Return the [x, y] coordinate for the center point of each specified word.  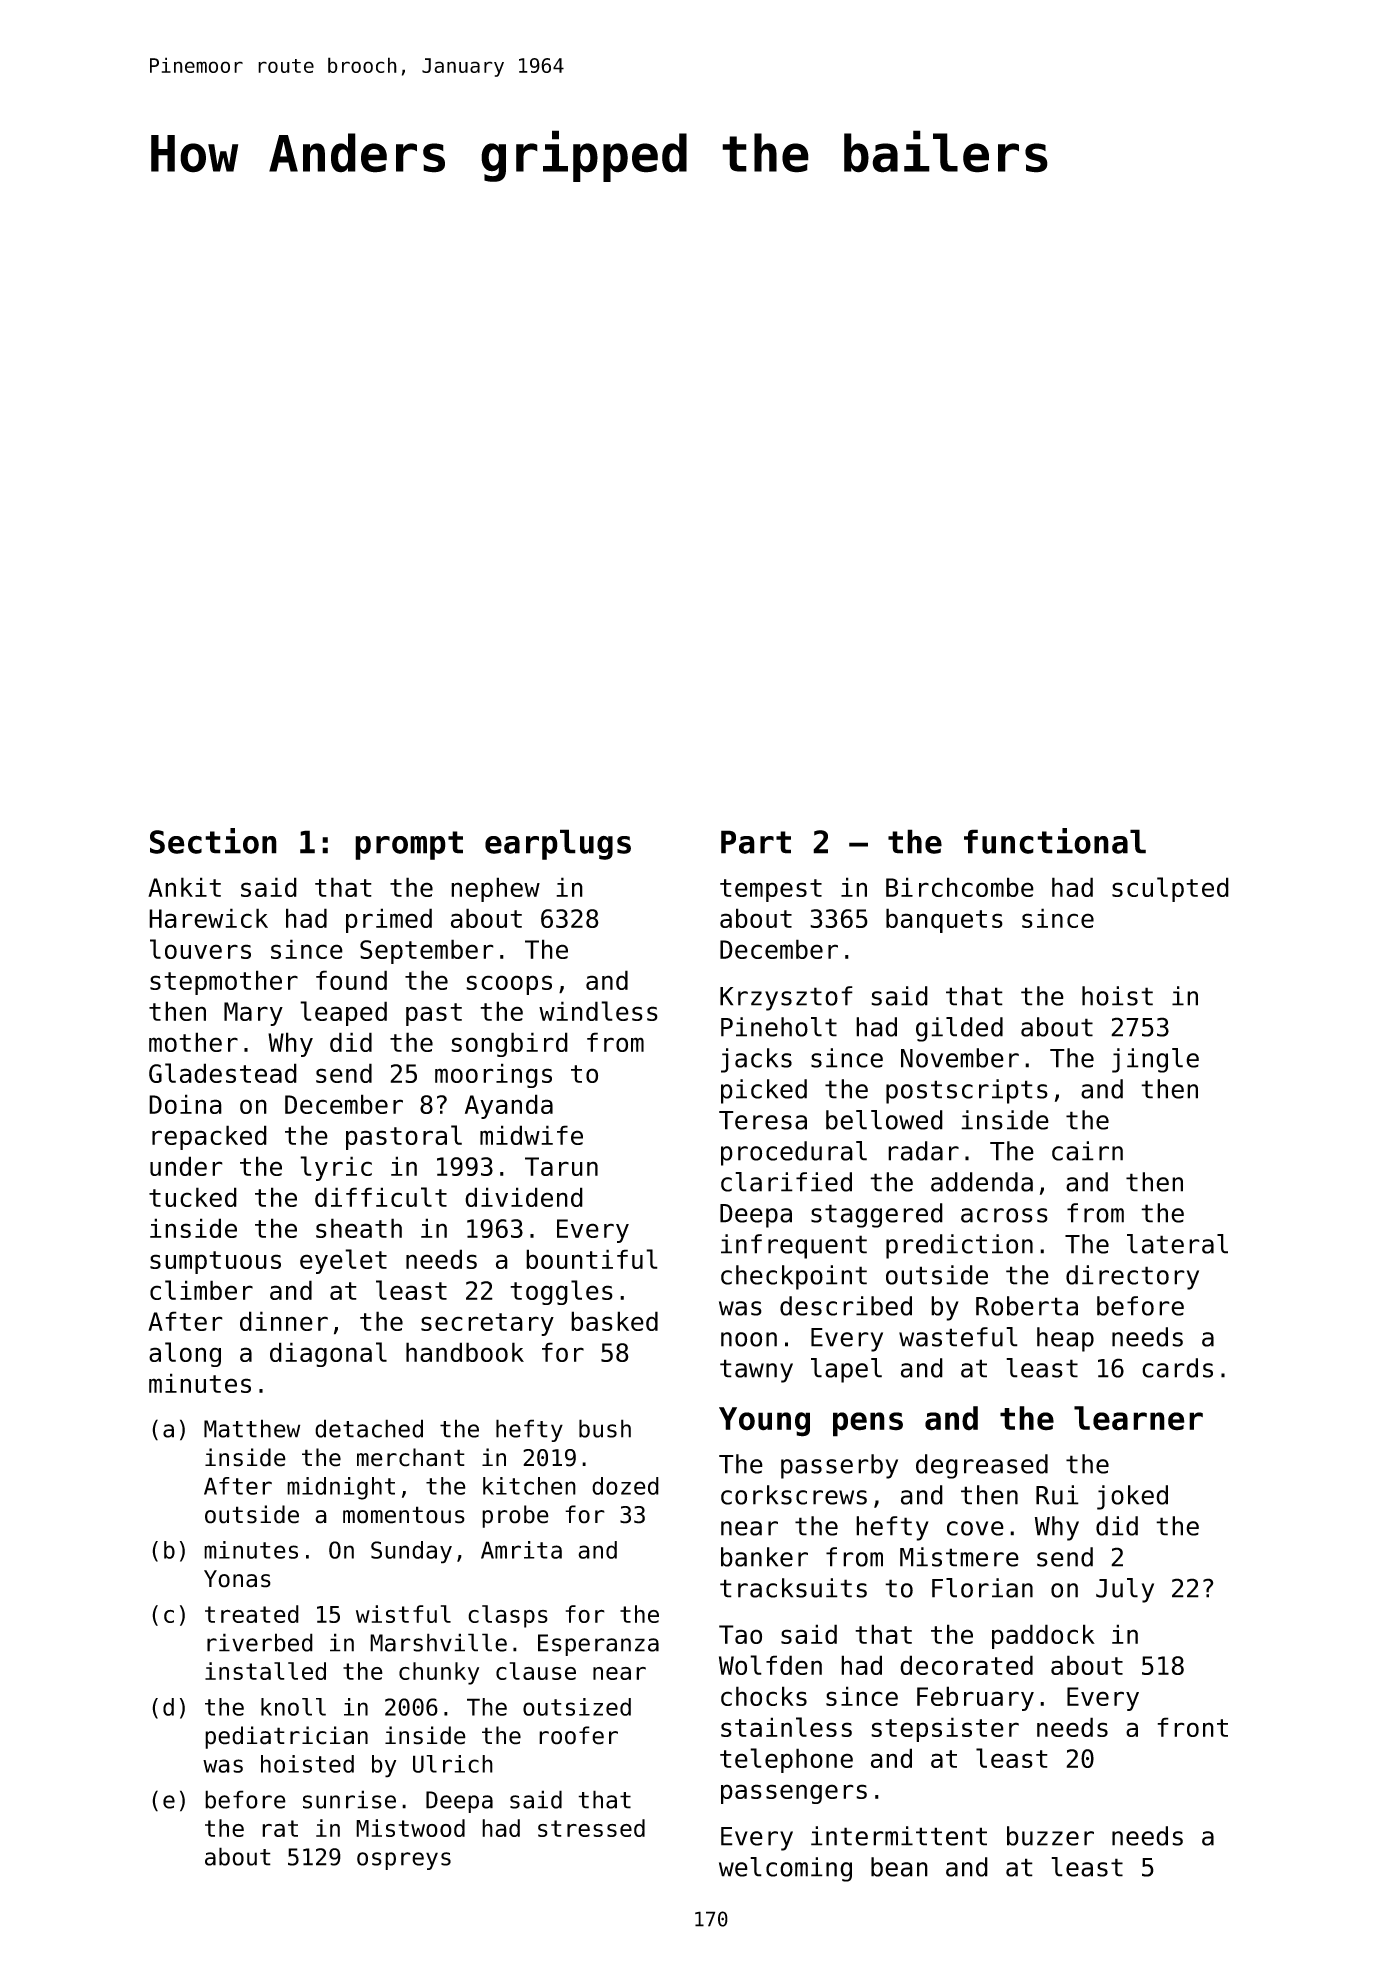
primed [389, 920]
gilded [959, 1029]
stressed [591, 1828]
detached [369, 1428]
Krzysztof [786, 998]
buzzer [1050, 1836]
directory [1132, 1277]
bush [605, 1428]
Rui [1057, 1495]
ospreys [404, 1861]
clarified [786, 1182]
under [186, 1166]
